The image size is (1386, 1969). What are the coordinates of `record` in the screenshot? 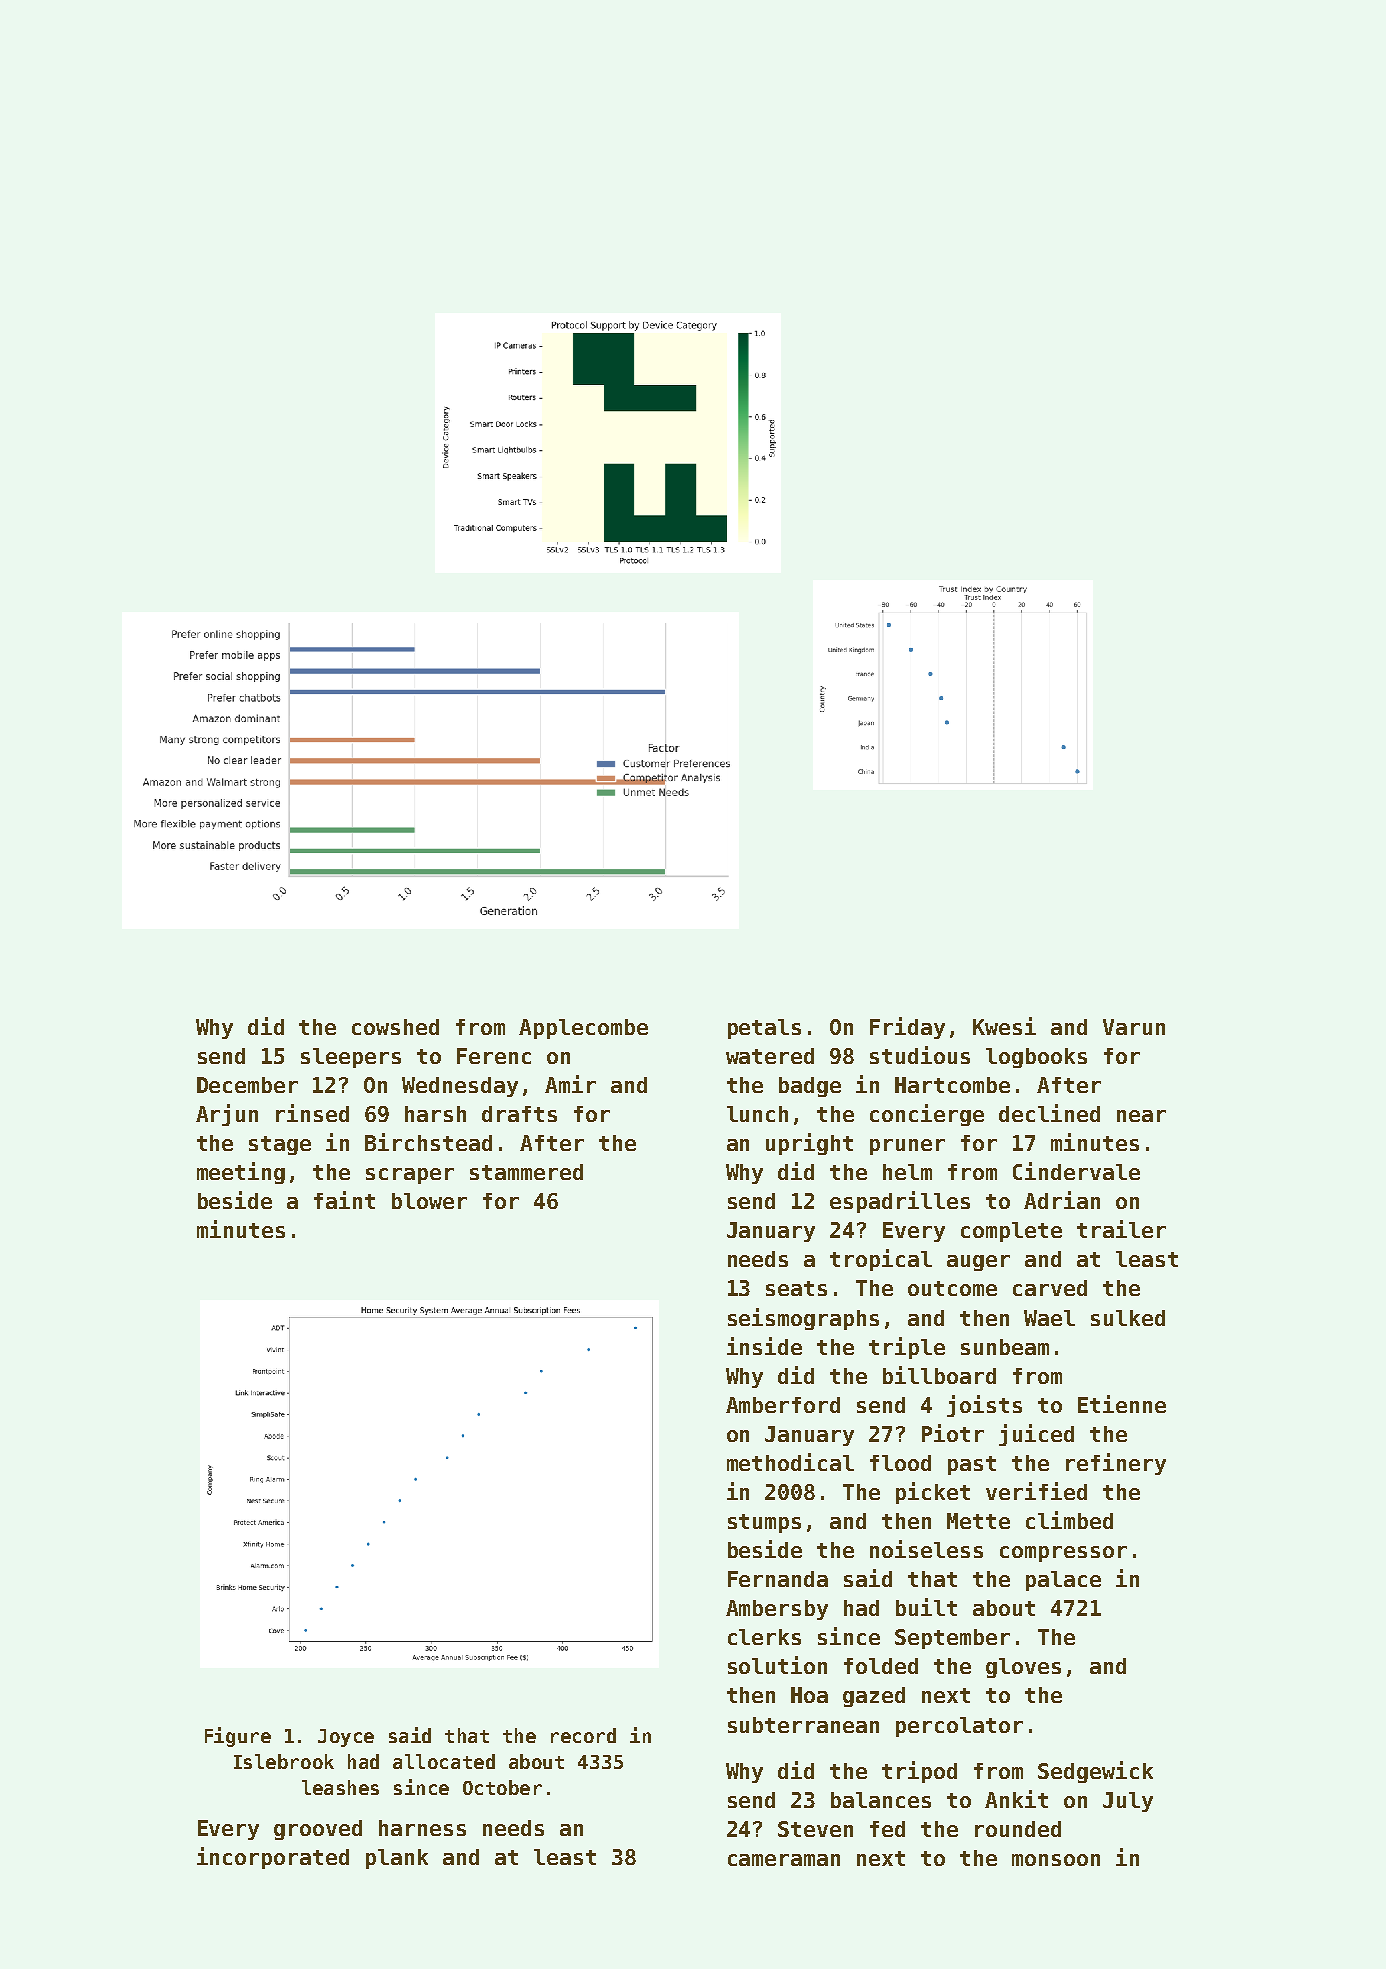 It's located at (583, 1735).
